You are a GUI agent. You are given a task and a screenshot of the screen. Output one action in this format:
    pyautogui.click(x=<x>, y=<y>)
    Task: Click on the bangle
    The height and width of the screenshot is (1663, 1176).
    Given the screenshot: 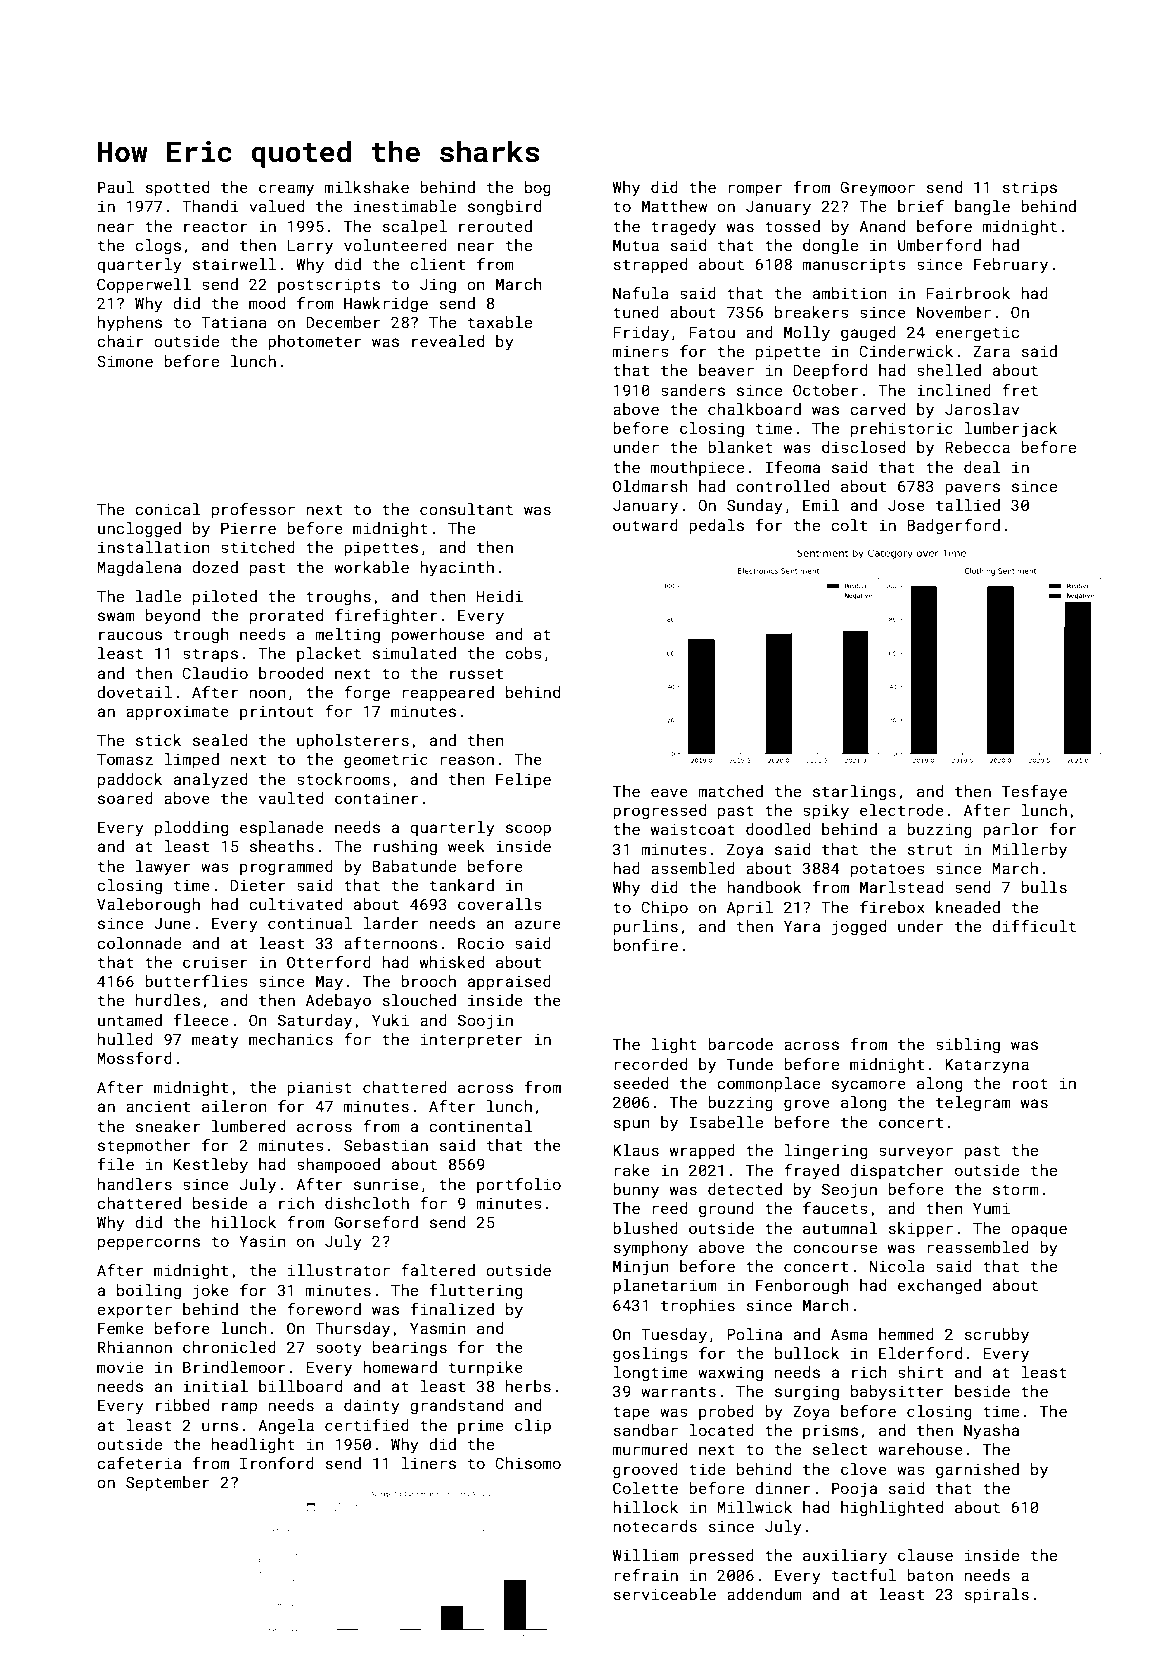 What is the action you would take?
    pyautogui.click(x=982, y=208)
